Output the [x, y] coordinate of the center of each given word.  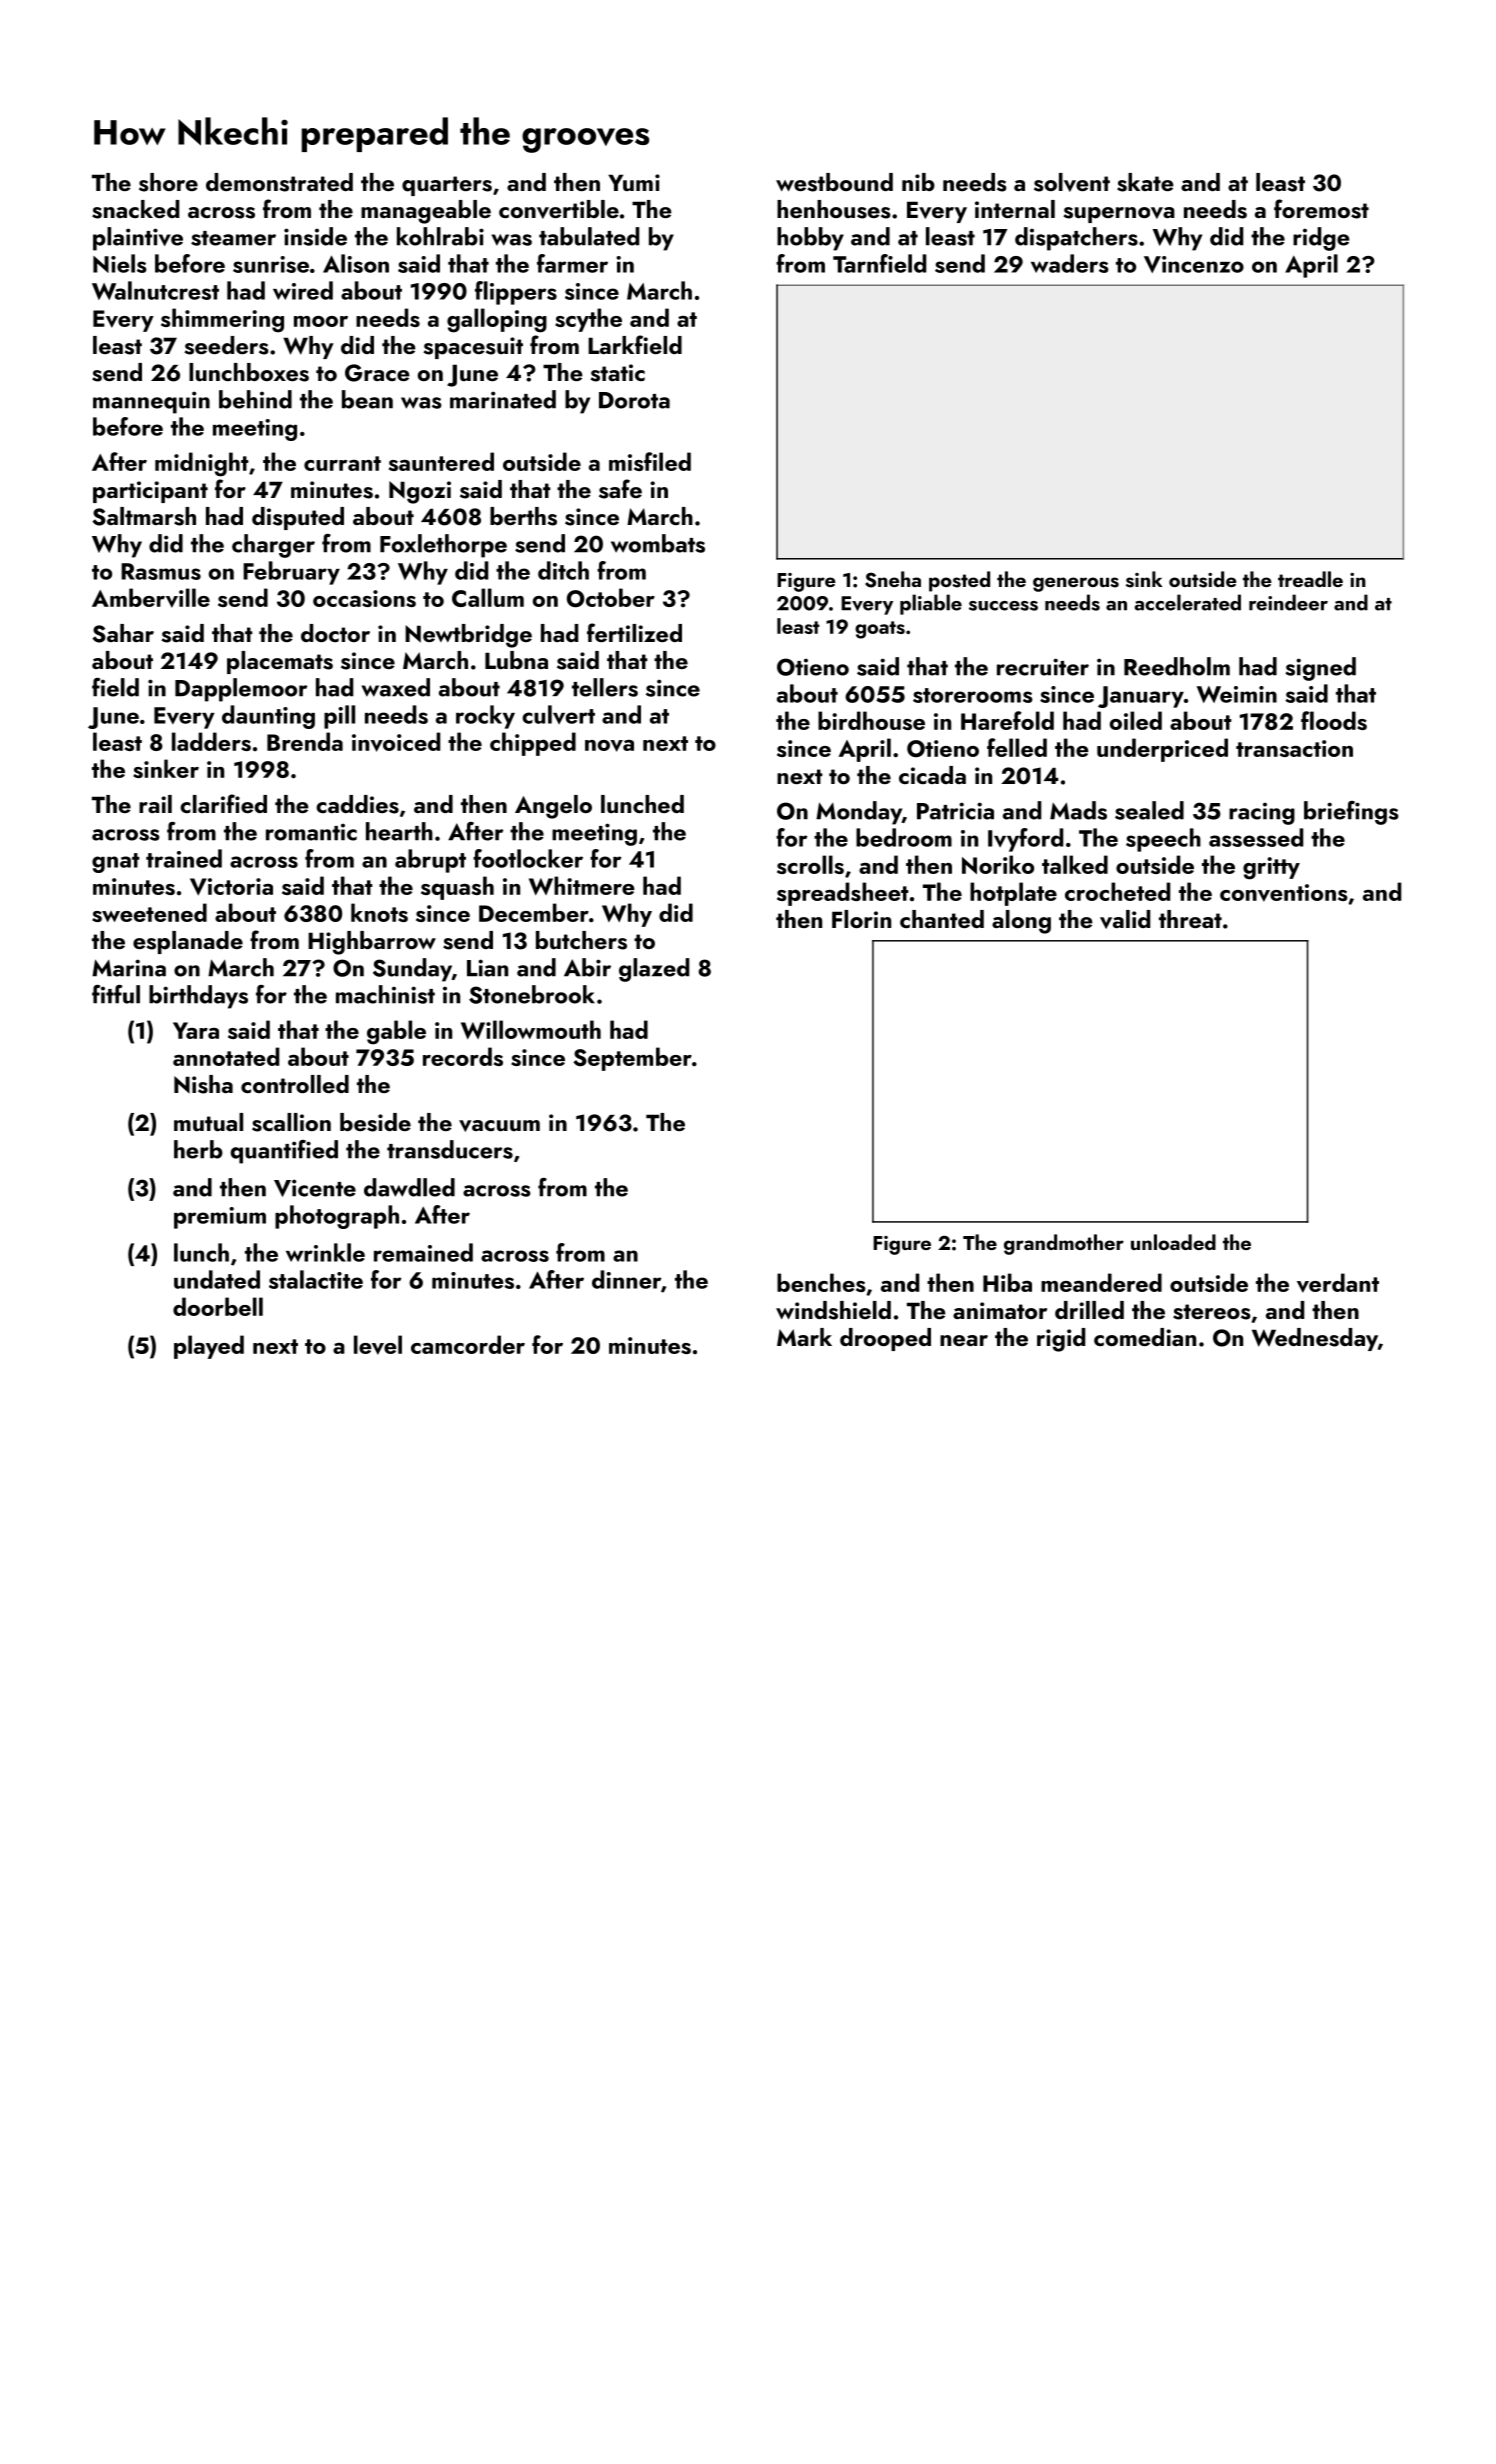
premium [220, 1218]
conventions [1284, 893]
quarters [447, 186]
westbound [834, 182]
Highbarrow [372, 943]
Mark [804, 1337]
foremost [1321, 209]
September [633, 1059]
